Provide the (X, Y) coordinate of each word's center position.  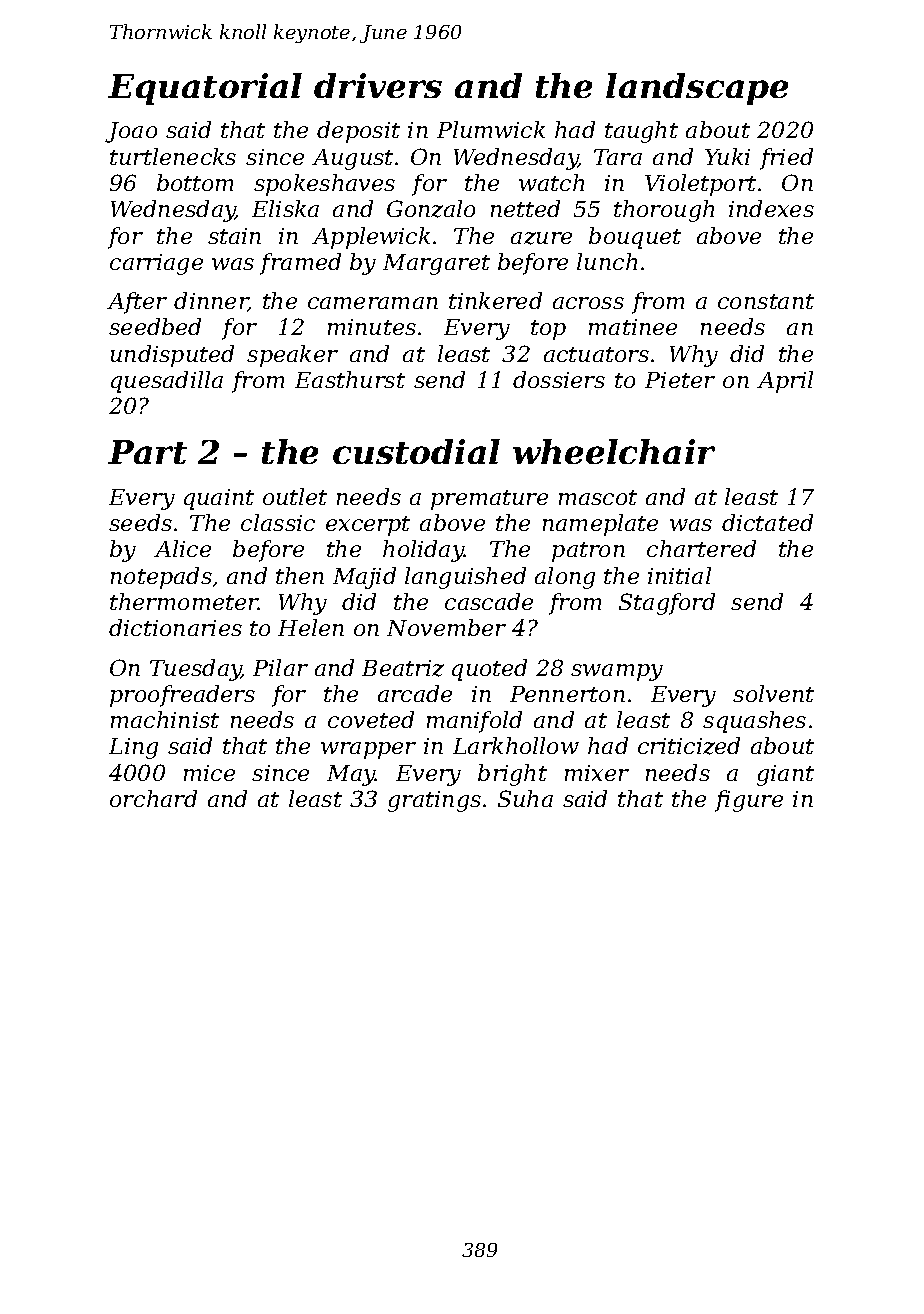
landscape (697, 89)
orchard (153, 798)
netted (525, 208)
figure (749, 801)
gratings (434, 801)
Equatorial (205, 89)
